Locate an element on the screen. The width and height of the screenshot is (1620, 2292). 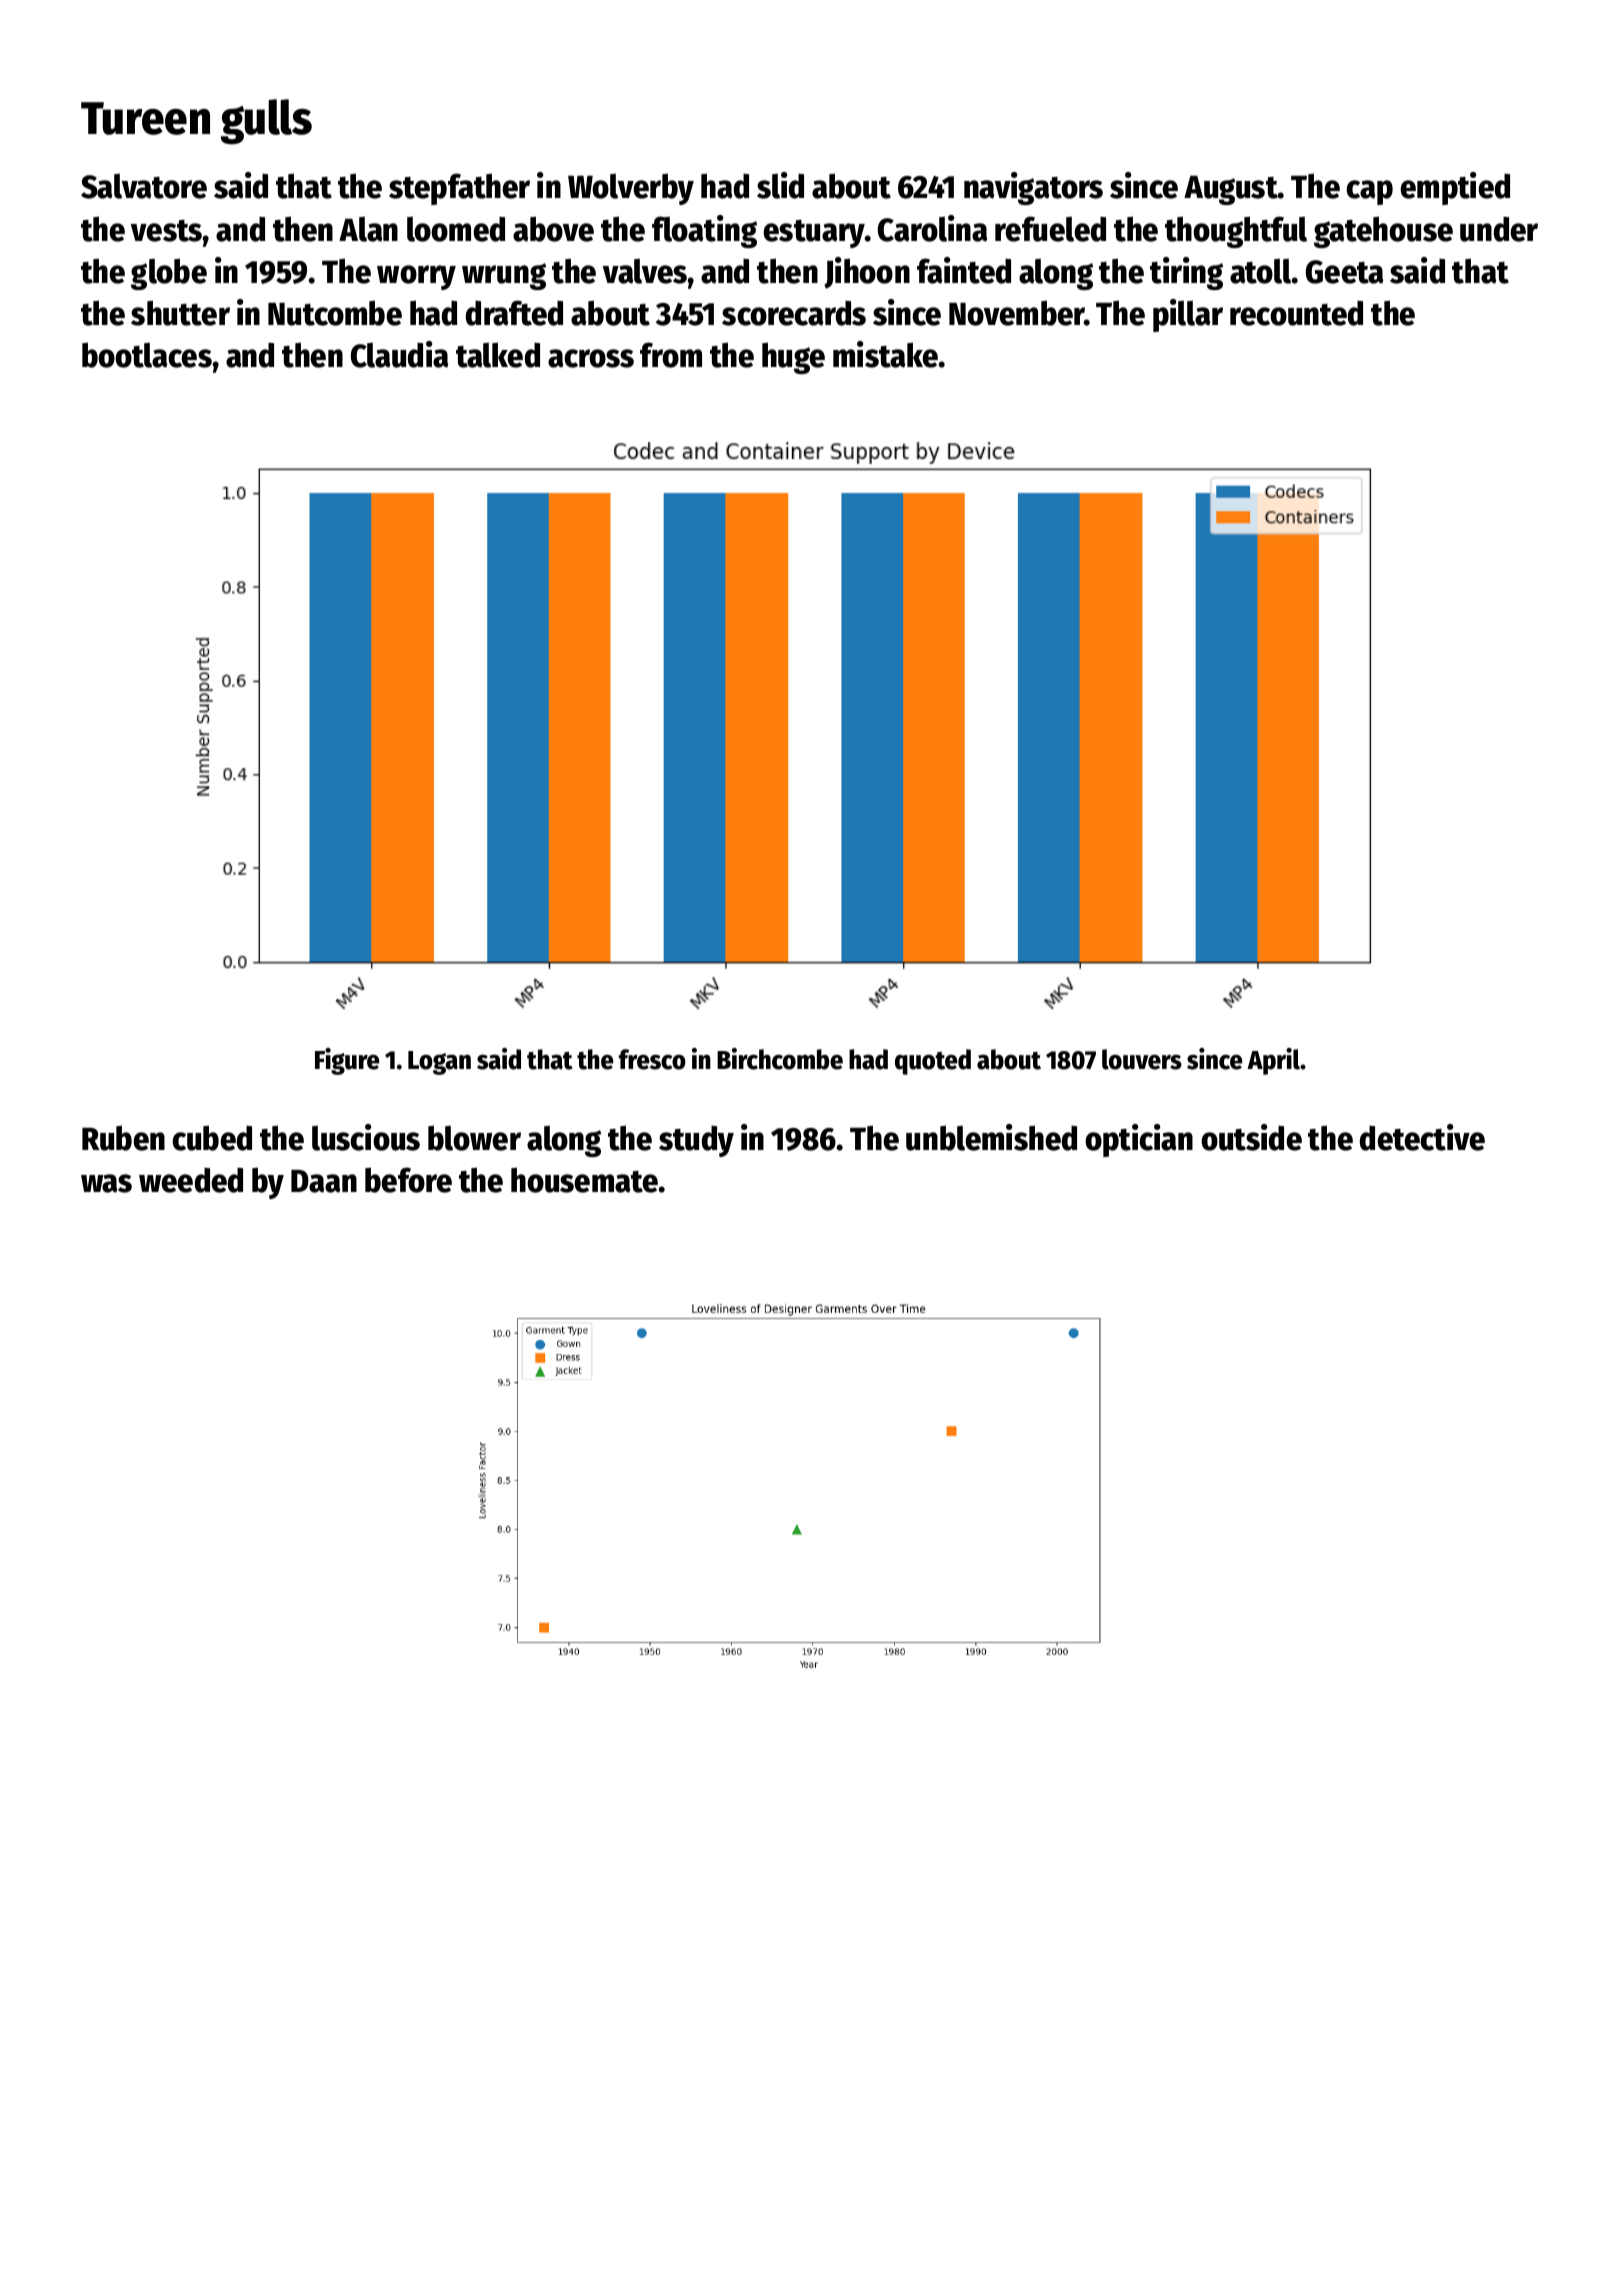
pillar is located at coordinates (1188, 315).
